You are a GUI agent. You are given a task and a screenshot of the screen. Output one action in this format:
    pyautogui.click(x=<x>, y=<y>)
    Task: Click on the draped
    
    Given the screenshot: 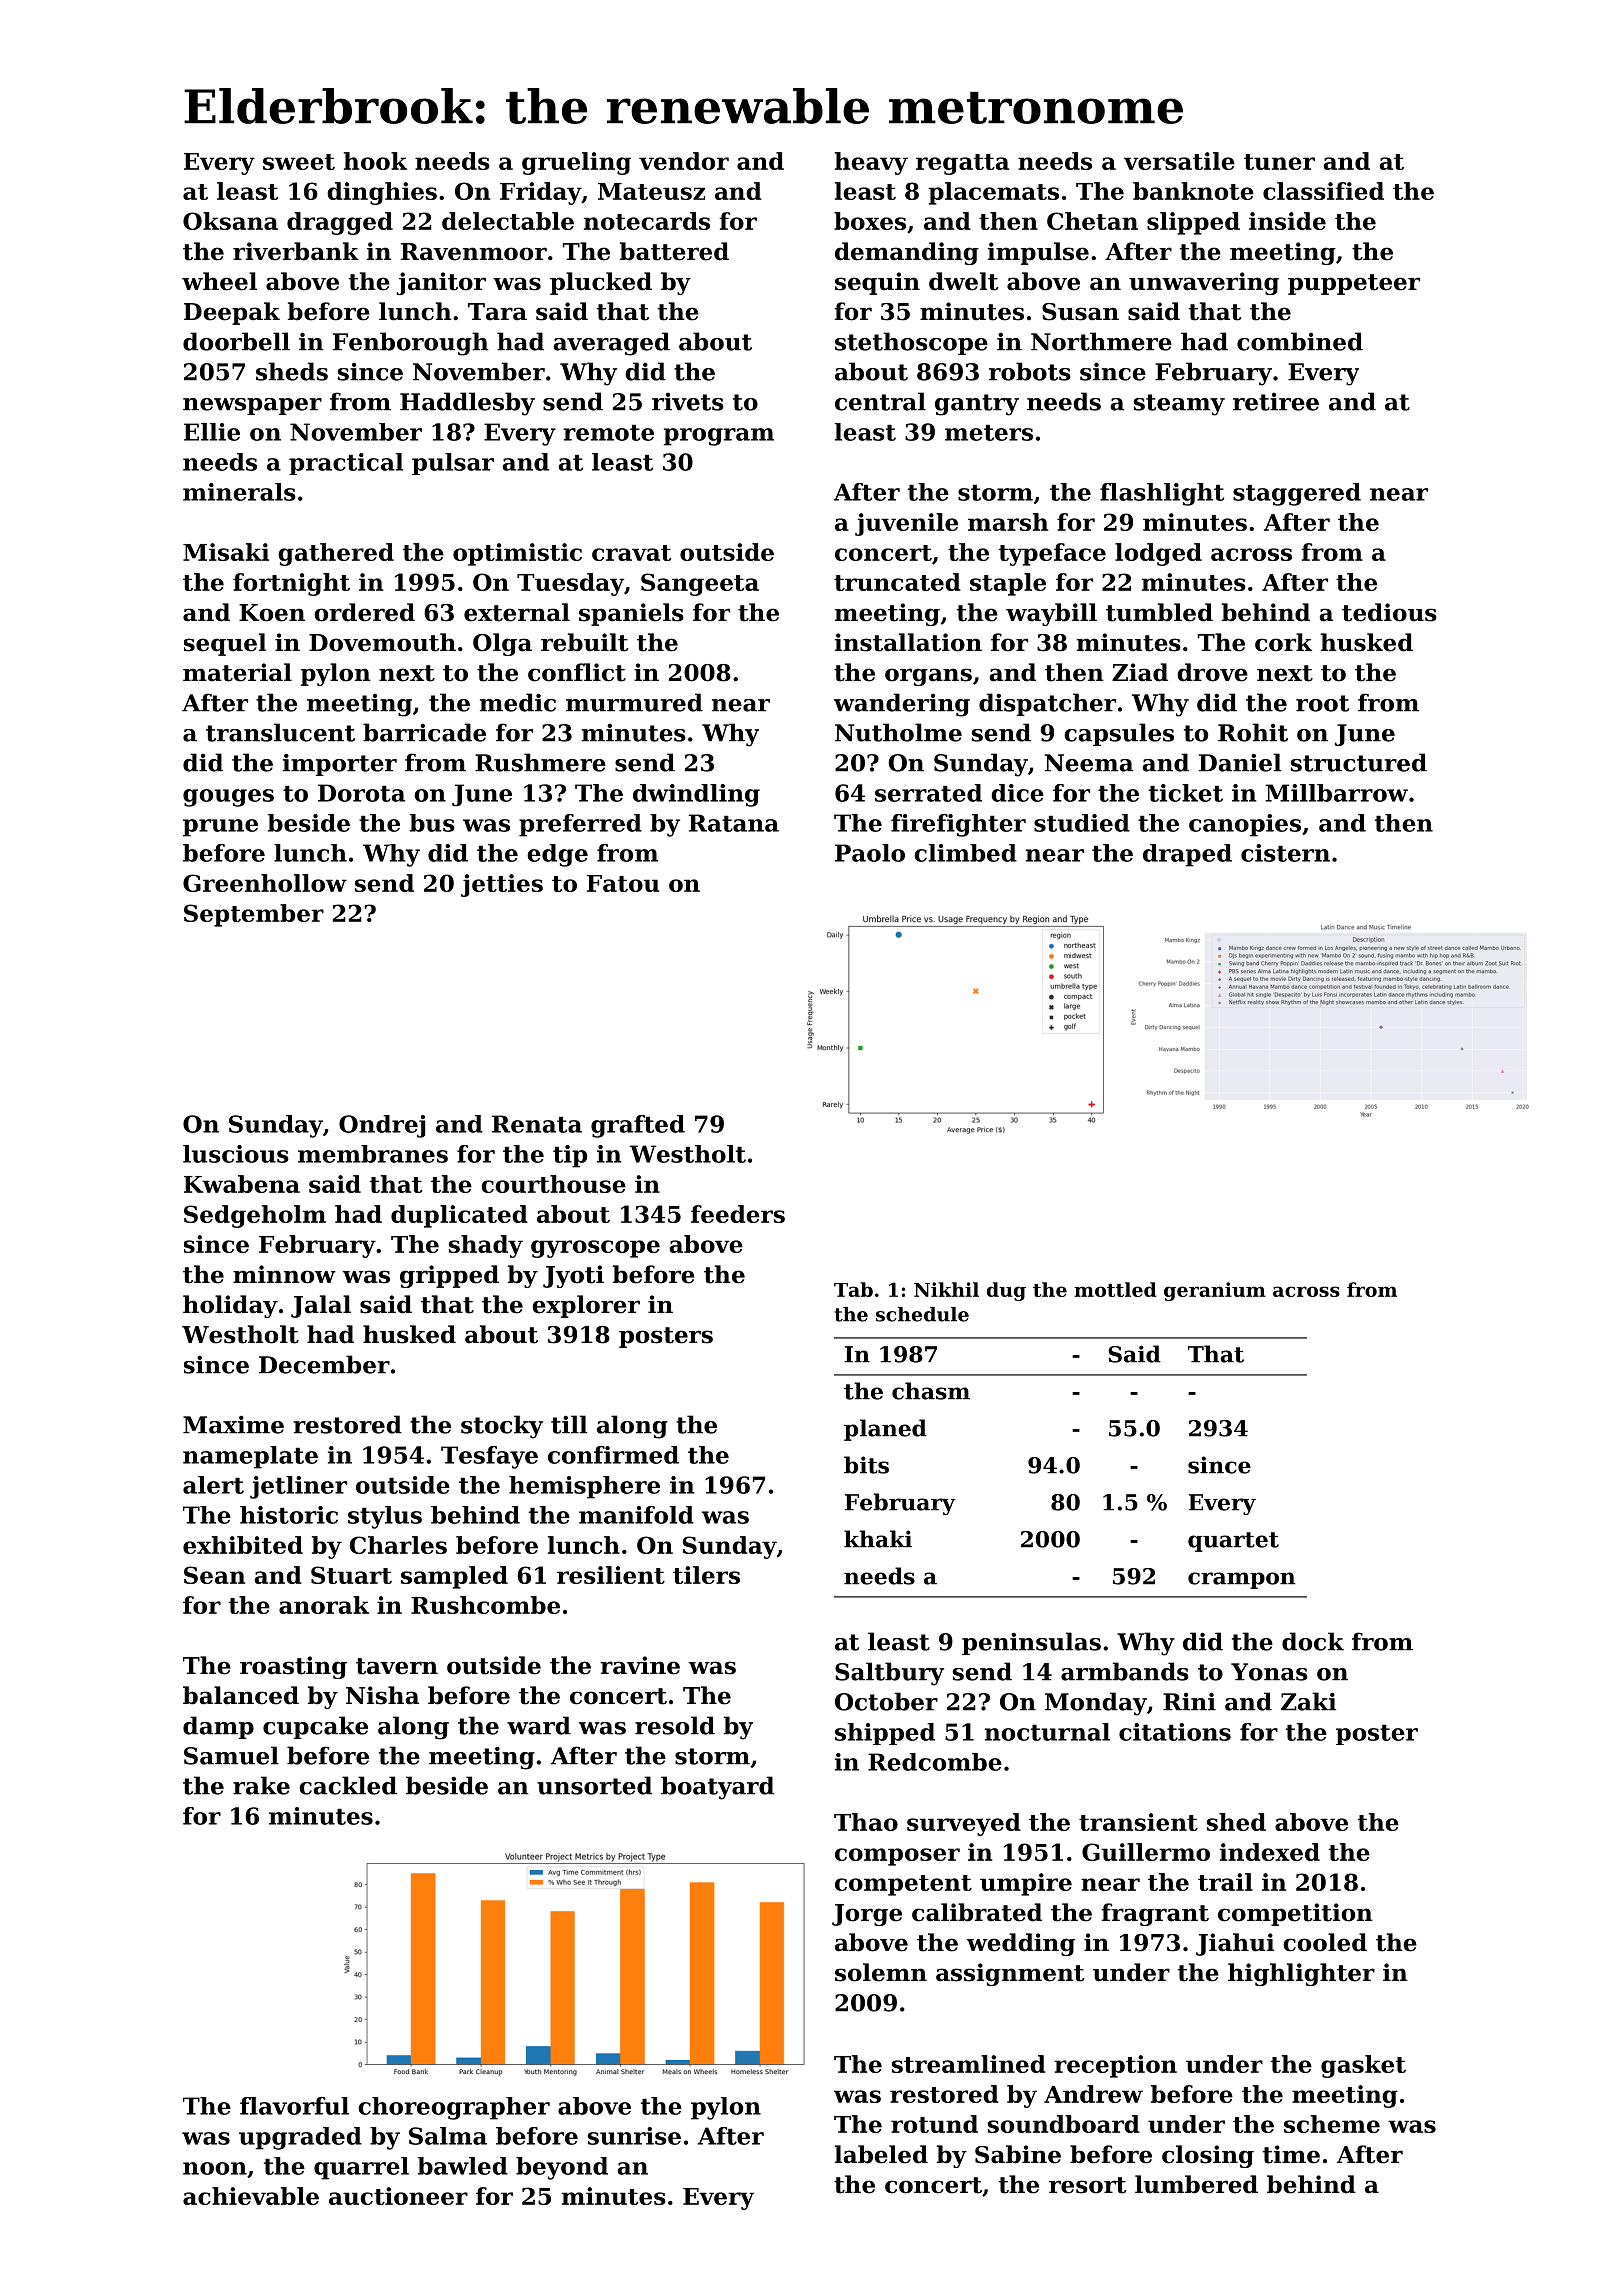 What is the action you would take?
    pyautogui.click(x=1187, y=855)
